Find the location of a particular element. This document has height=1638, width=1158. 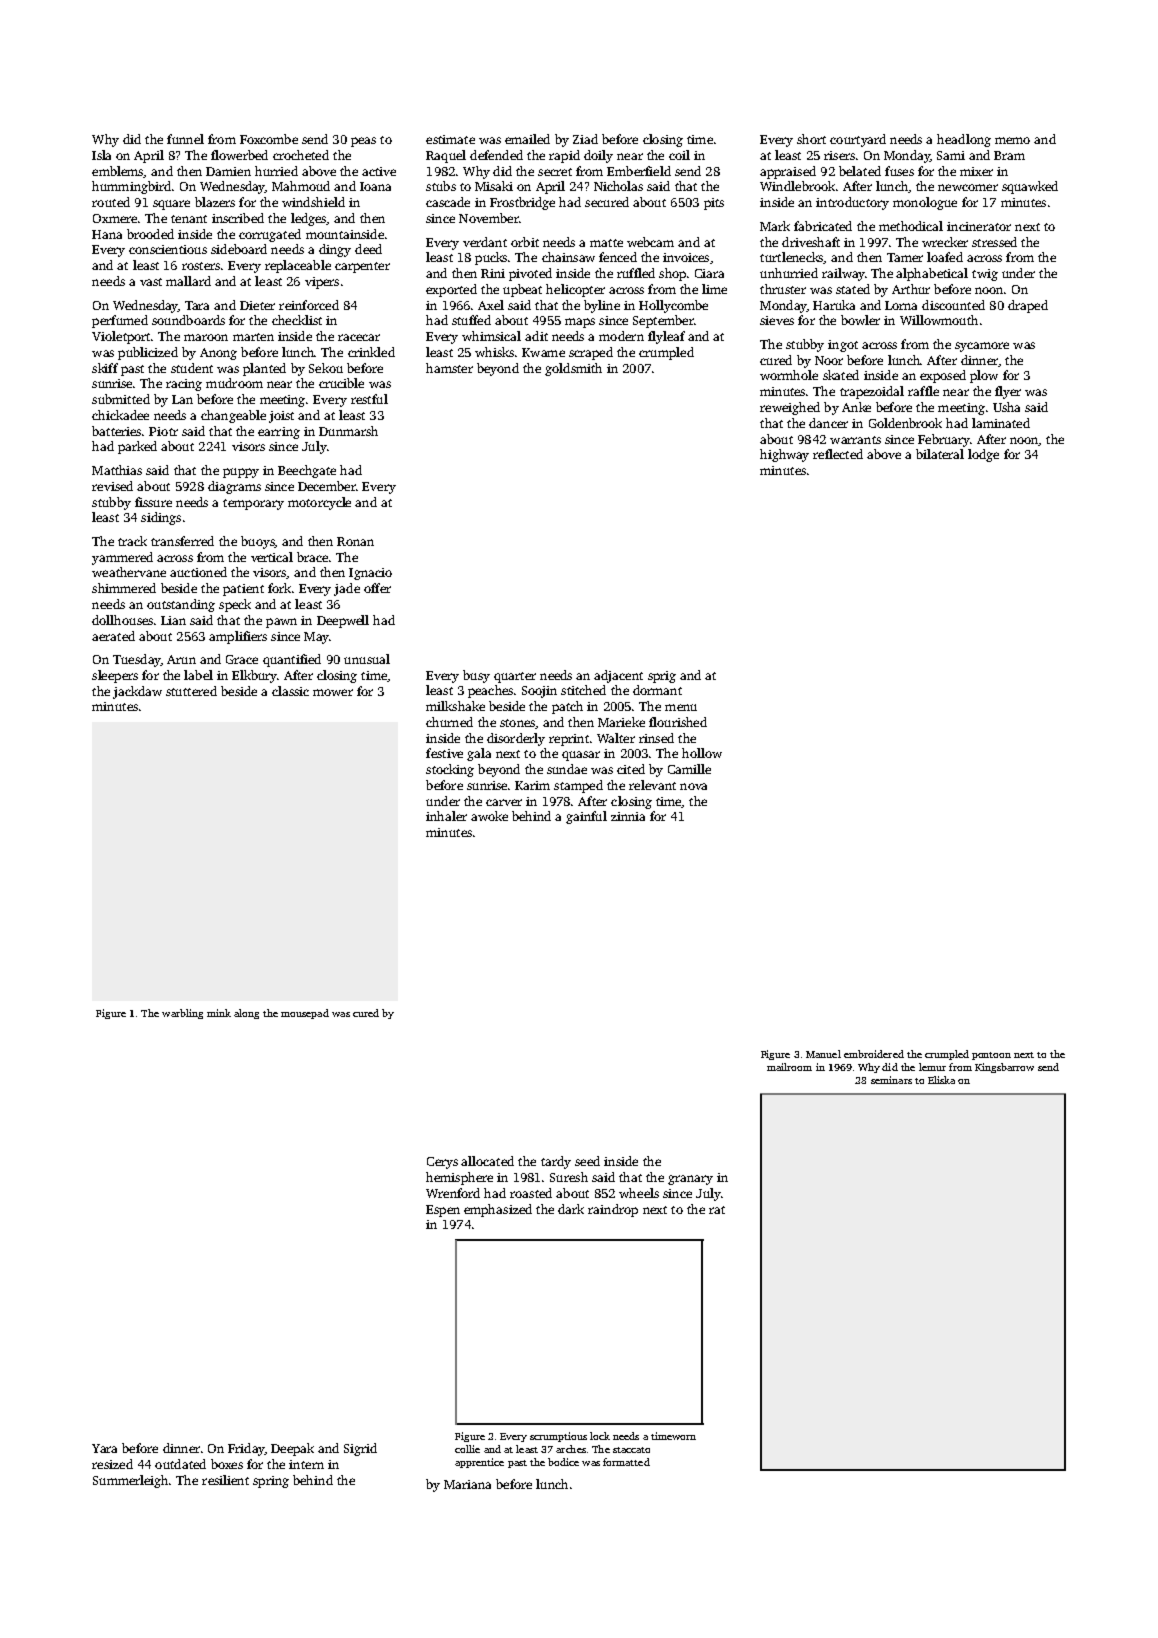

menu is located at coordinates (681, 707).
